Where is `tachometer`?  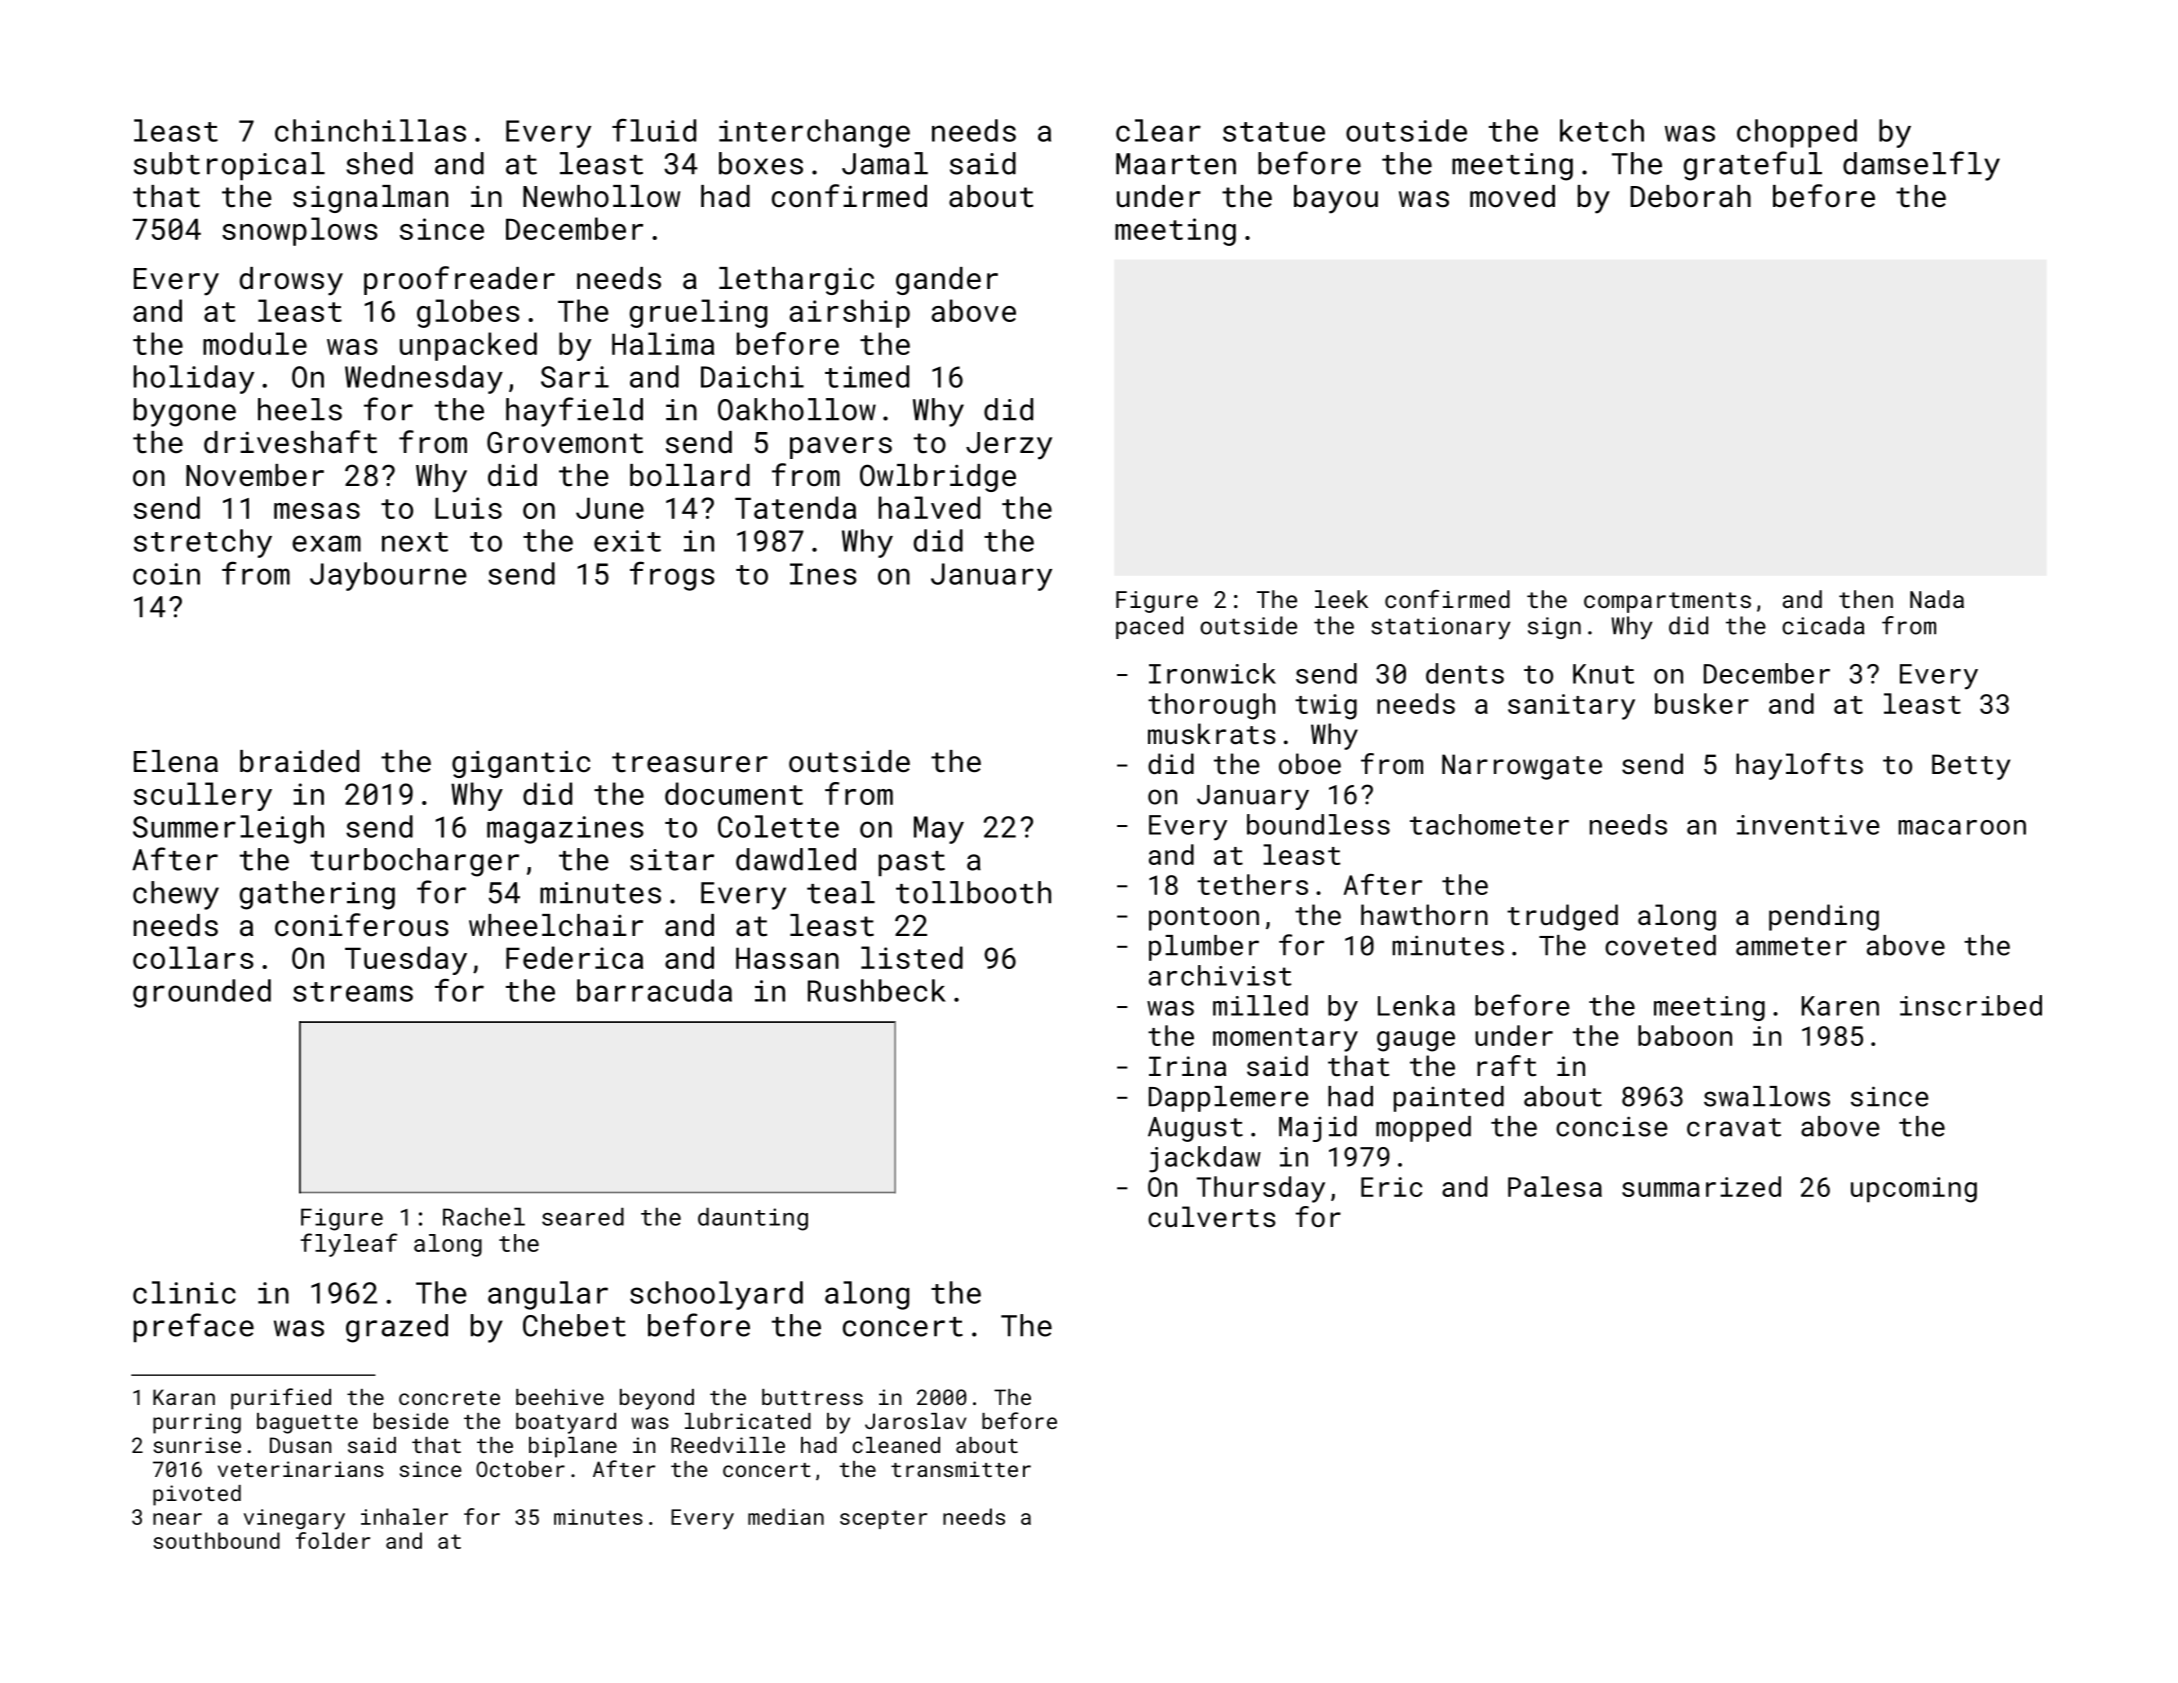
tachometer is located at coordinates (1489, 824).
